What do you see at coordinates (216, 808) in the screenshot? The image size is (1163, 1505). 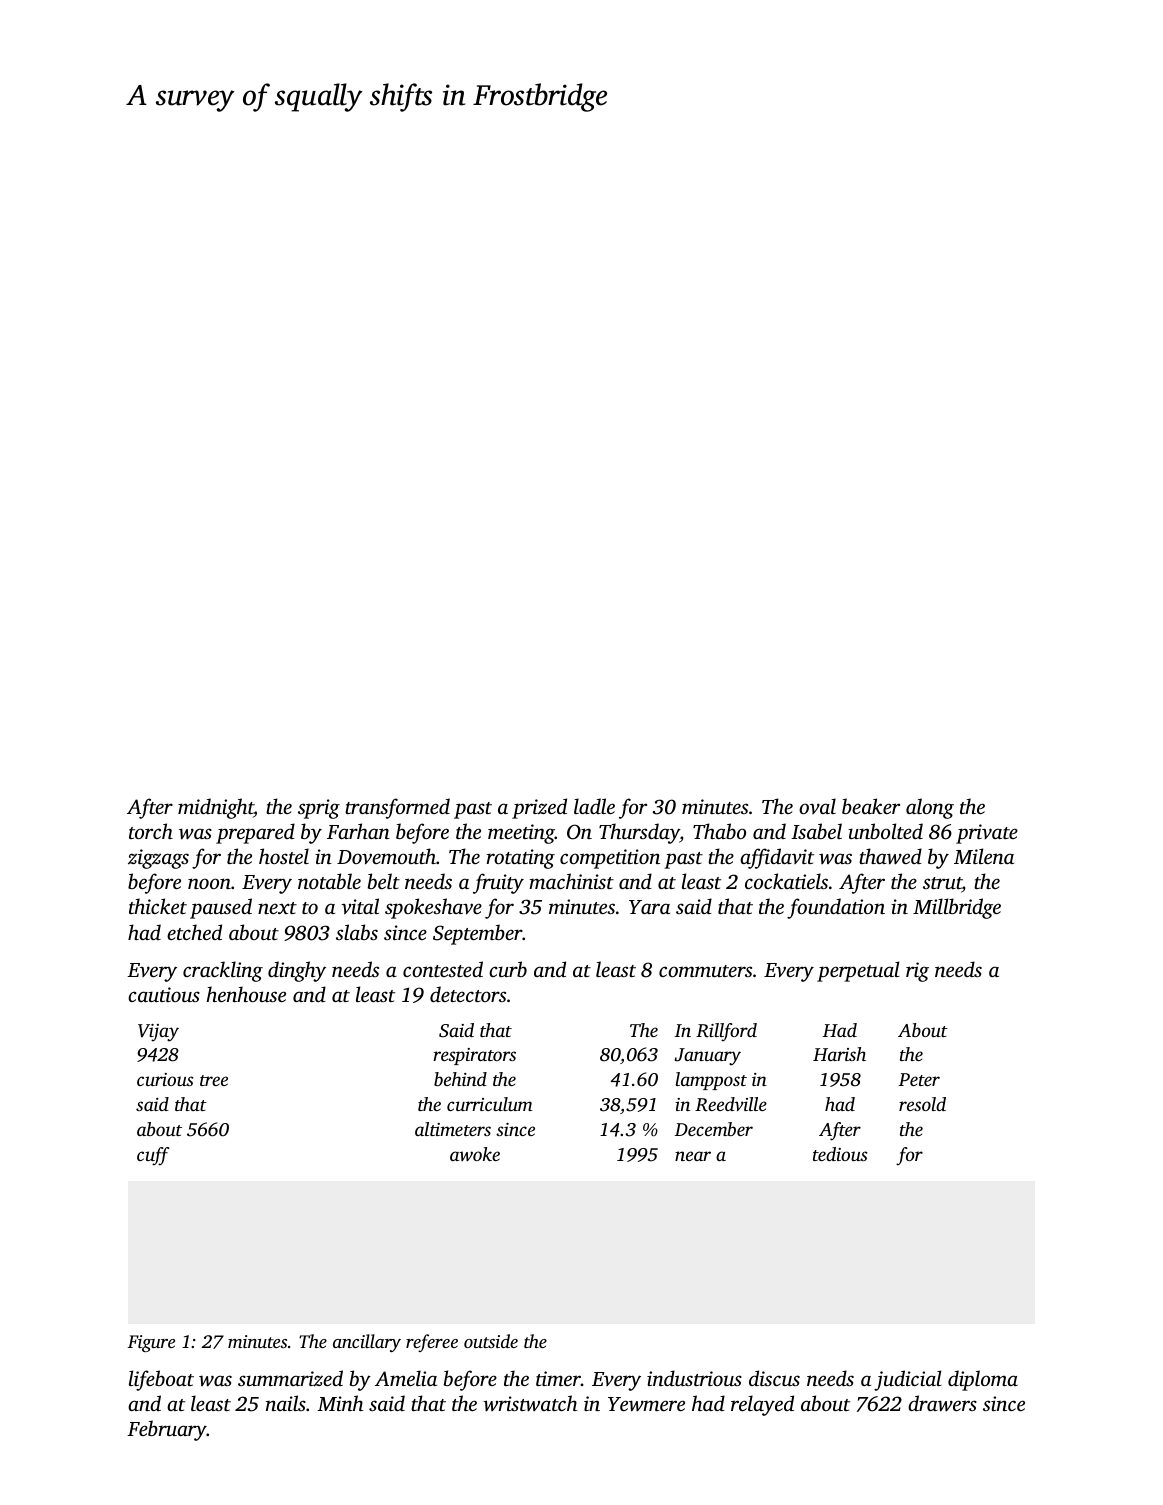 I see `midnight` at bounding box center [216, 808].
